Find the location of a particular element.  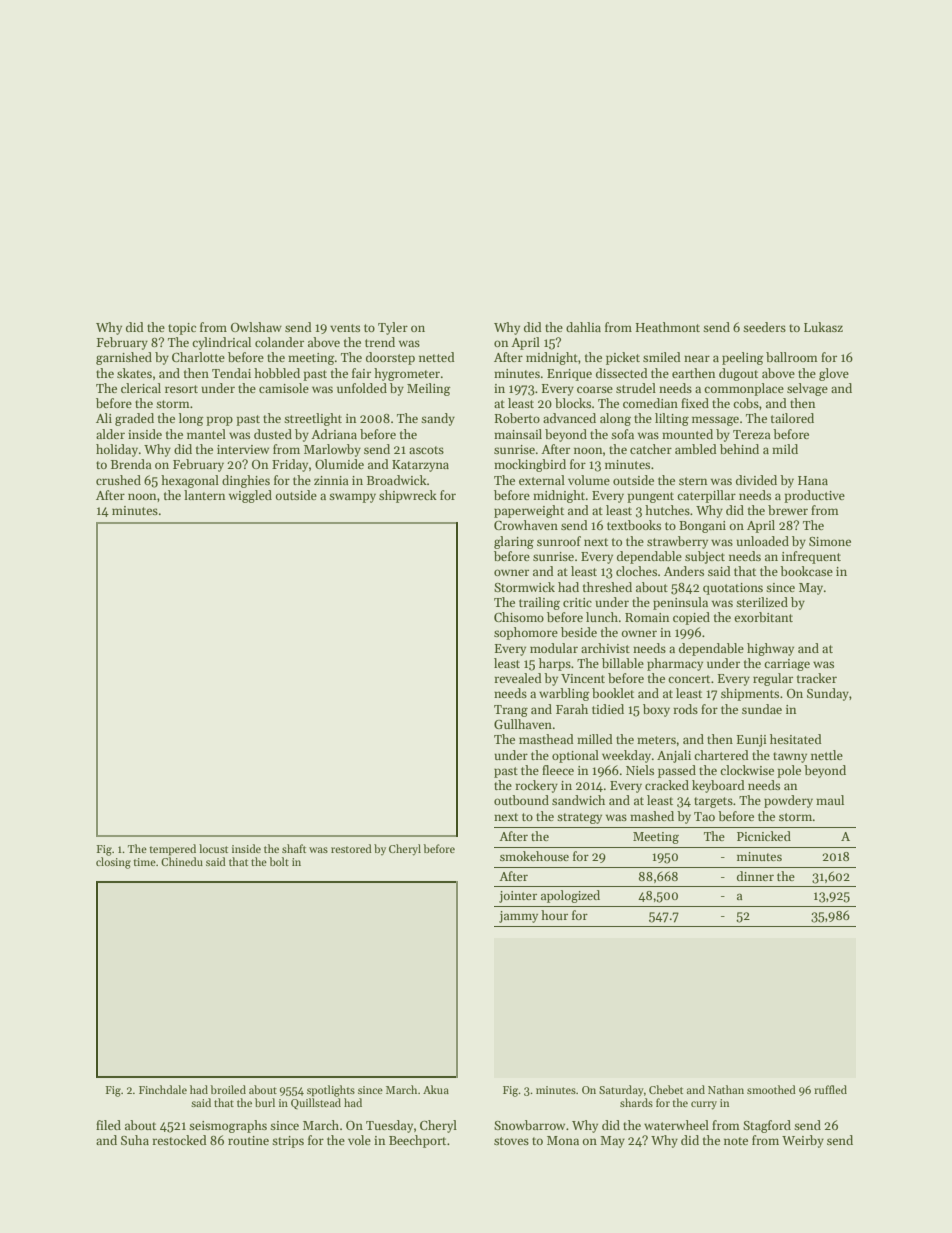

exorbitant is located at coordinates (763, 617).
